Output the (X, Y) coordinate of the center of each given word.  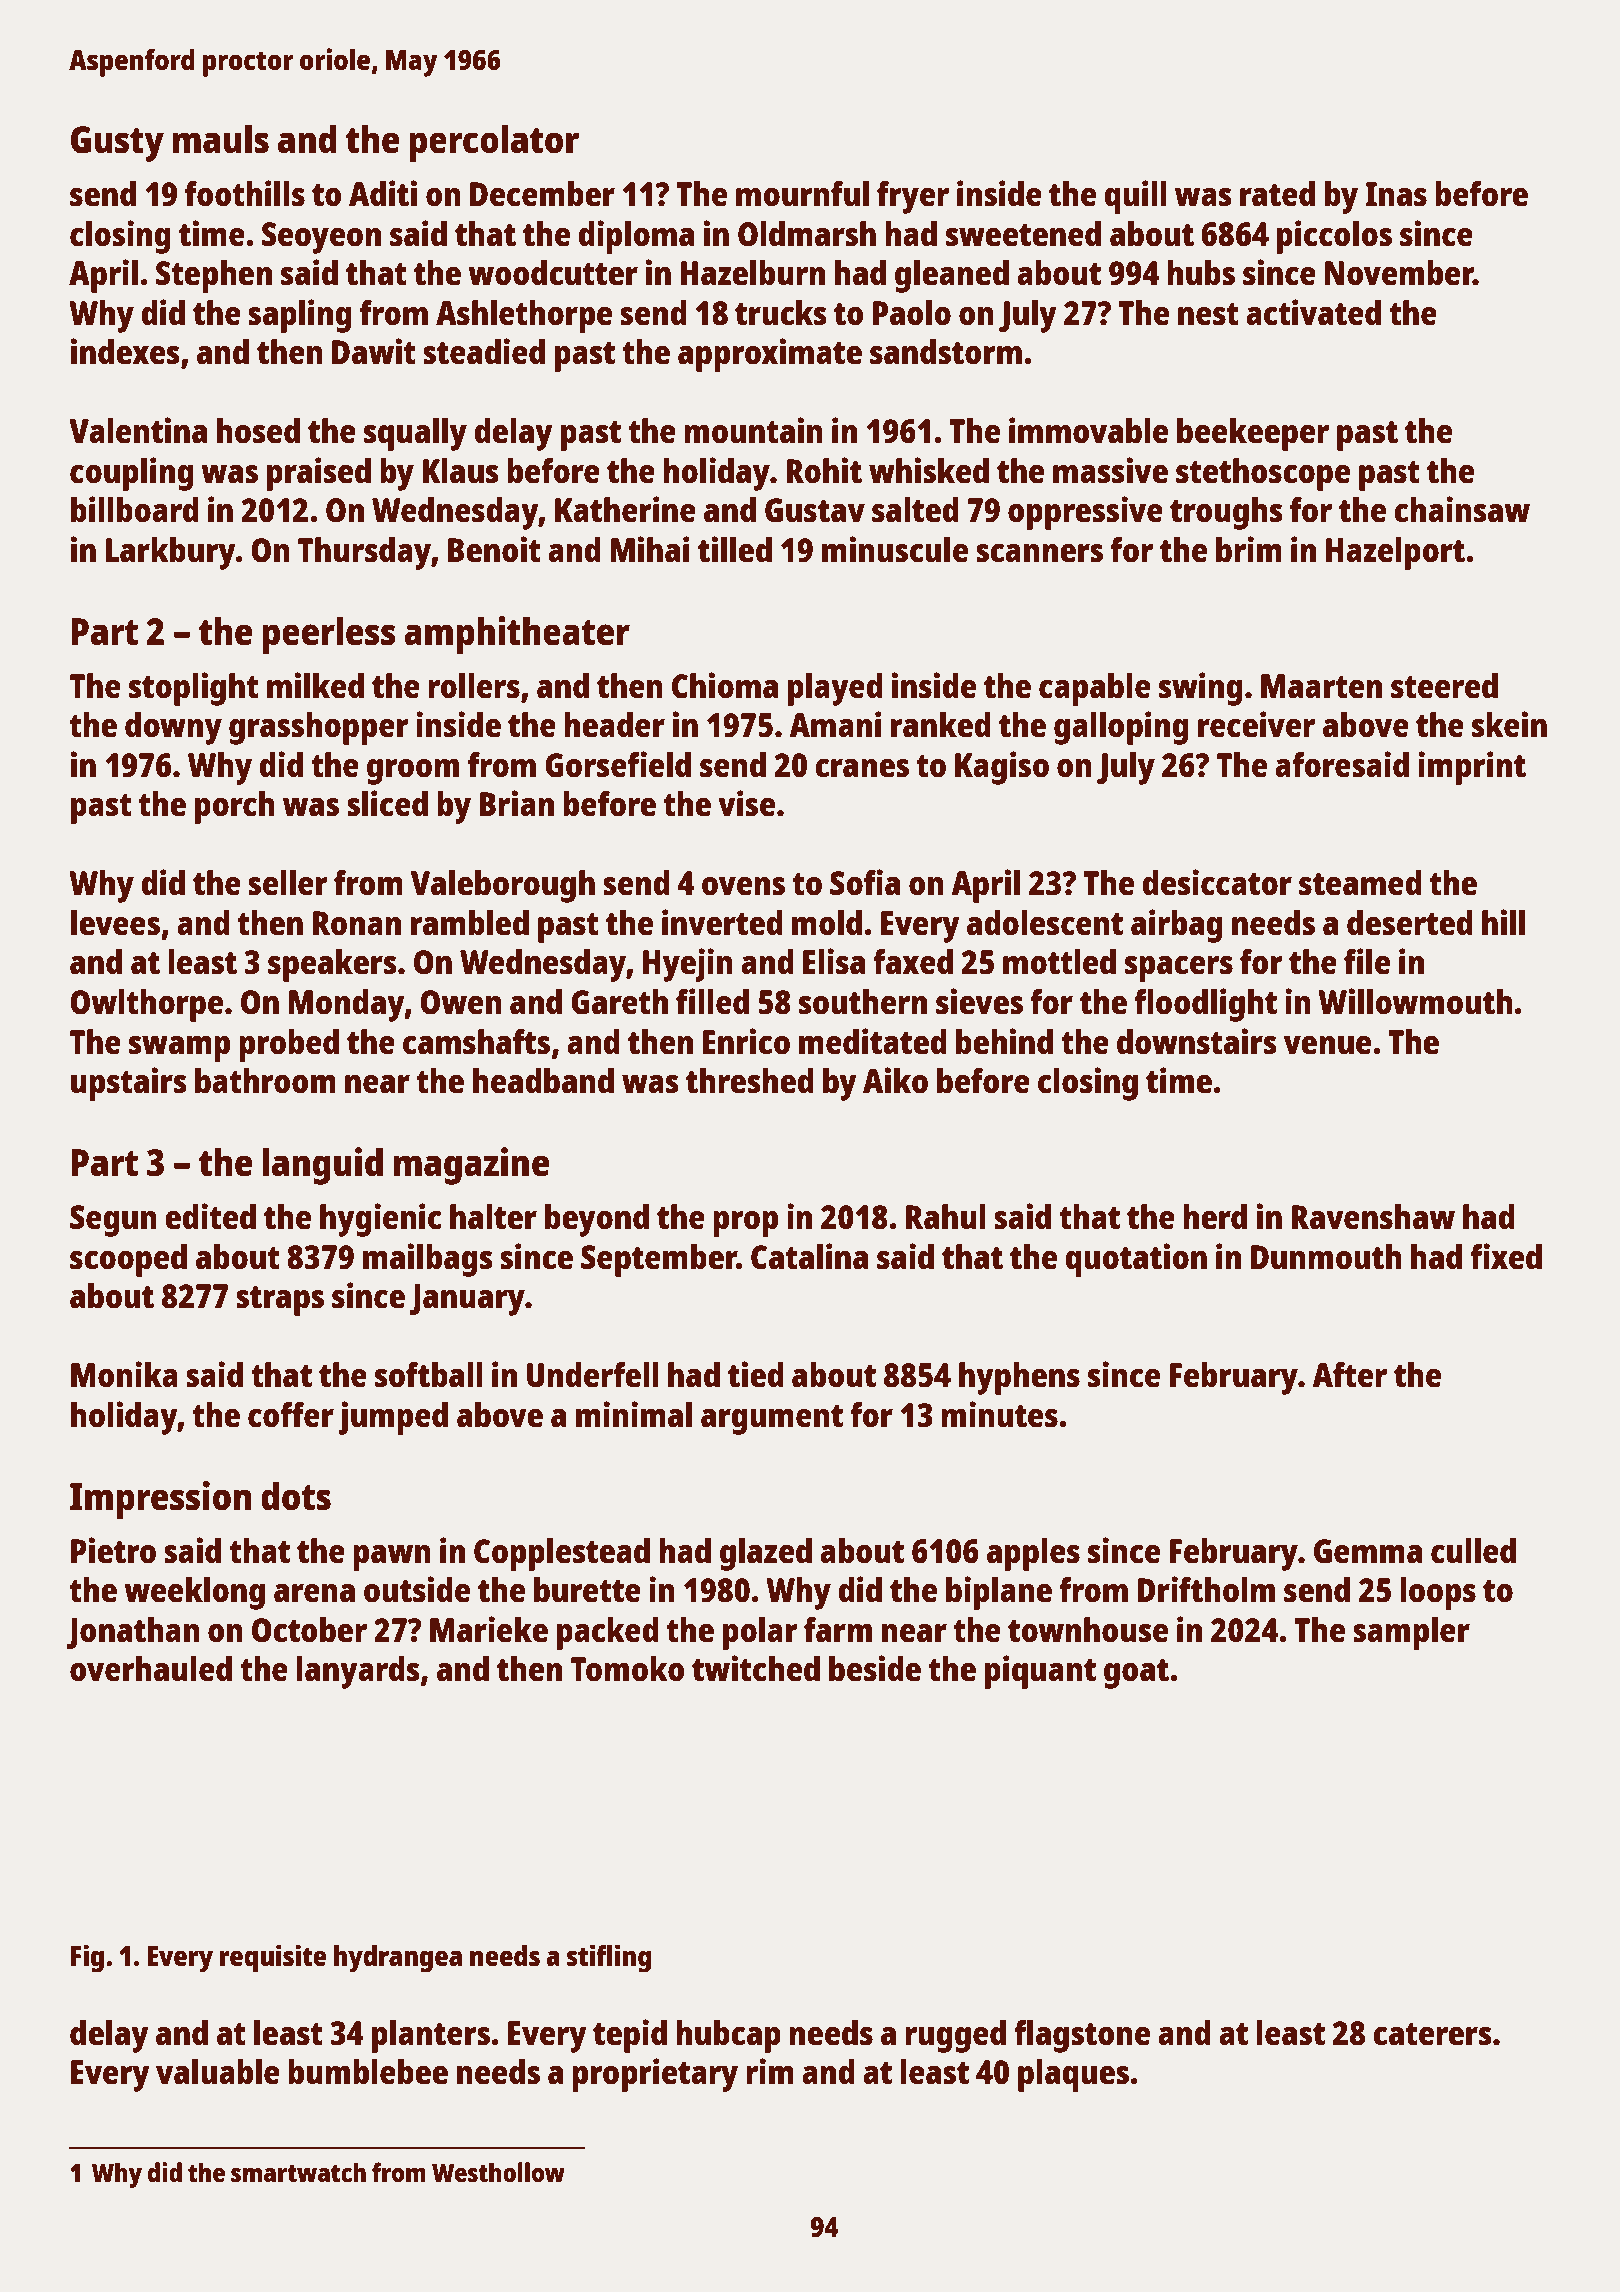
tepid (630, 2036)
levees (115, 923)
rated (1277, 194)
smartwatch (298, 2172)
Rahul (946, 1217)
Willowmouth (1415, 1001)
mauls (221, 139)
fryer (913, 197)
